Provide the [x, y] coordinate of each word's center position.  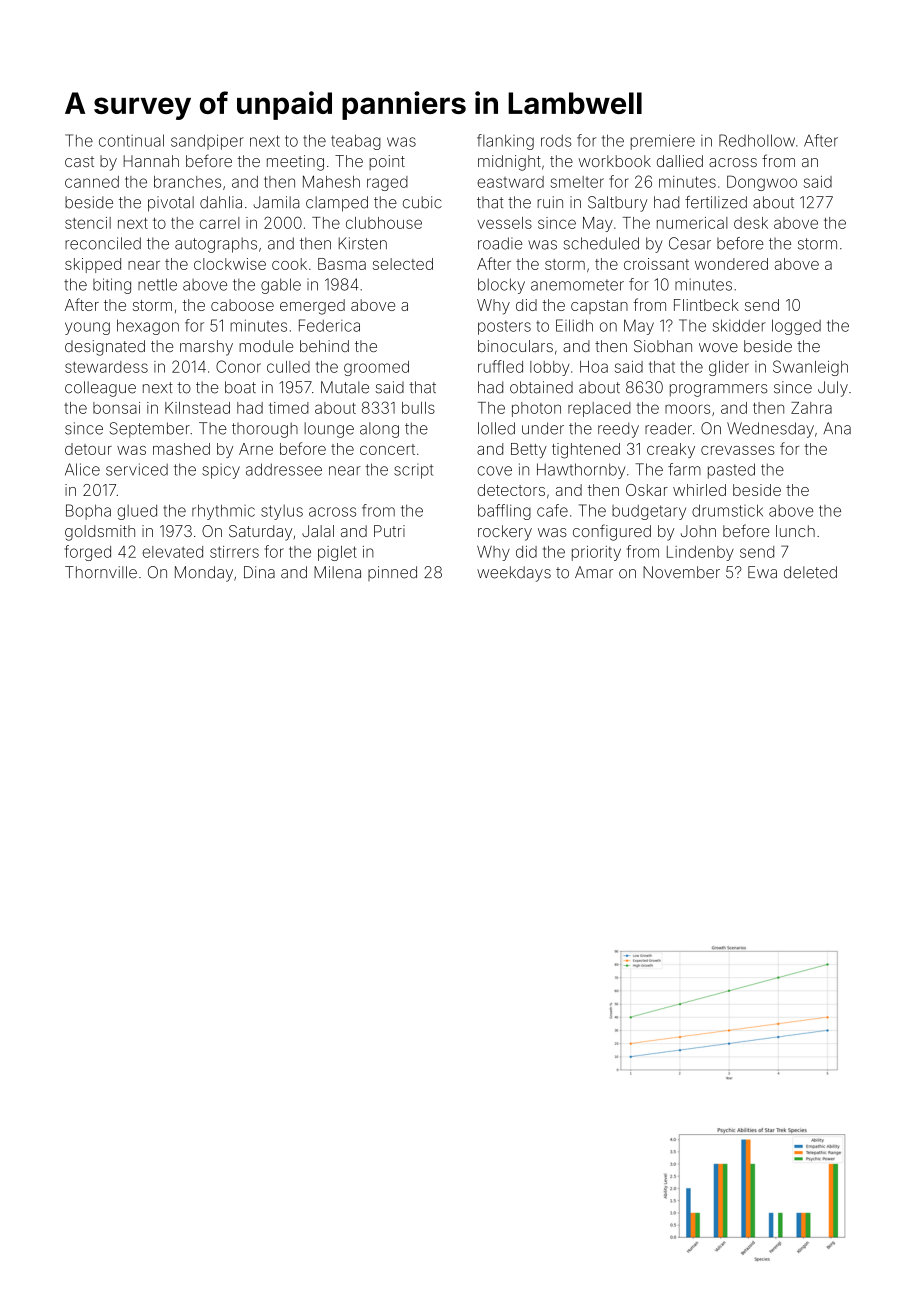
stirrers [234, 552]
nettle [157, 284]
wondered [731, 264]
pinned [392, 573]
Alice [82, 469]
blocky [501, 286]
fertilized [716, 202]
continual [131, 140]
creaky [671, 450]
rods [556, 141]
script [413, 471]
